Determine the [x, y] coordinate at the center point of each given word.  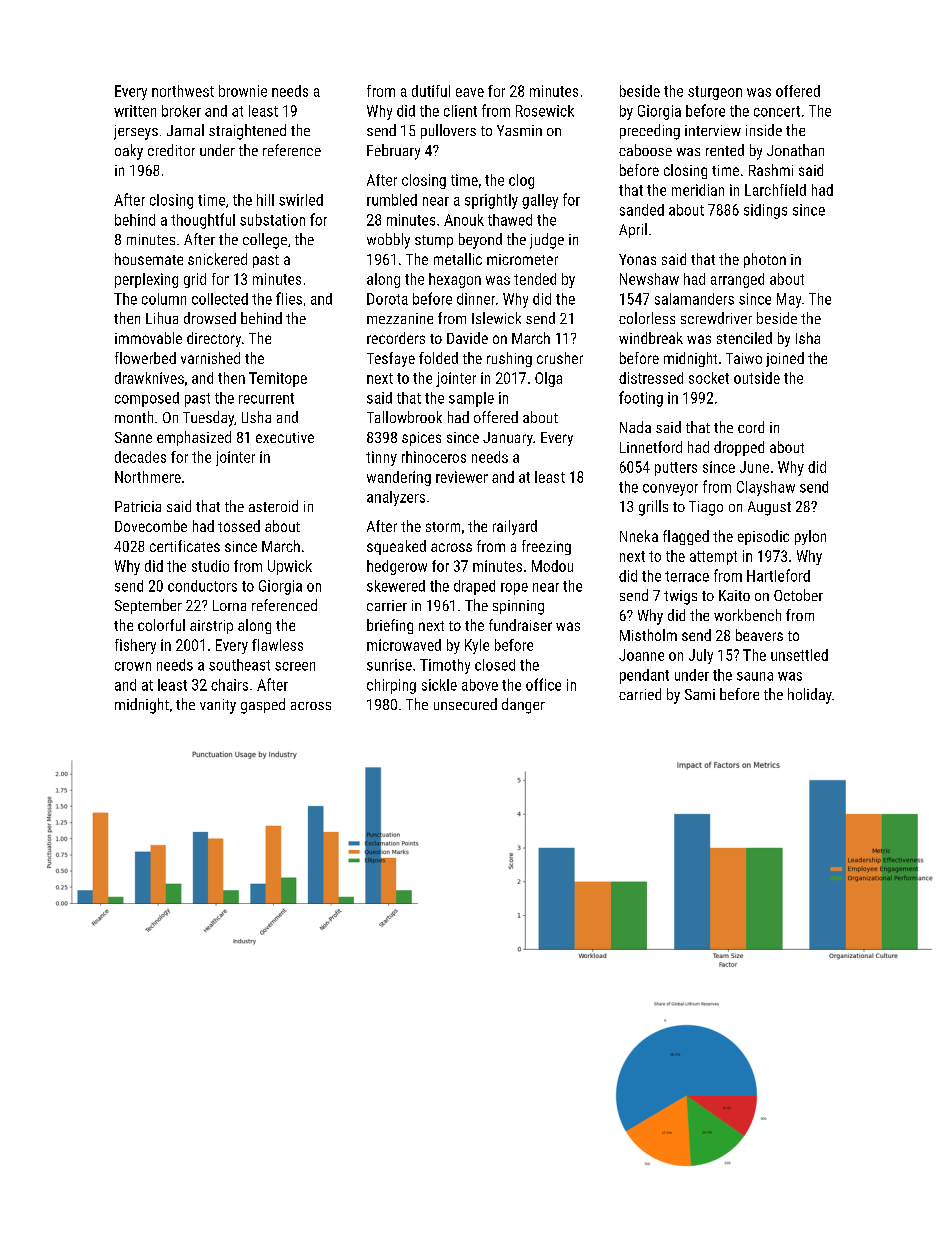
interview [713, 130]
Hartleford [778, 575]
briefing [390, 626]
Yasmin [519, 130]
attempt [713, 558]
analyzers [396, 498]
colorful [161, 625]
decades [140, 457]
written [135, 111]
